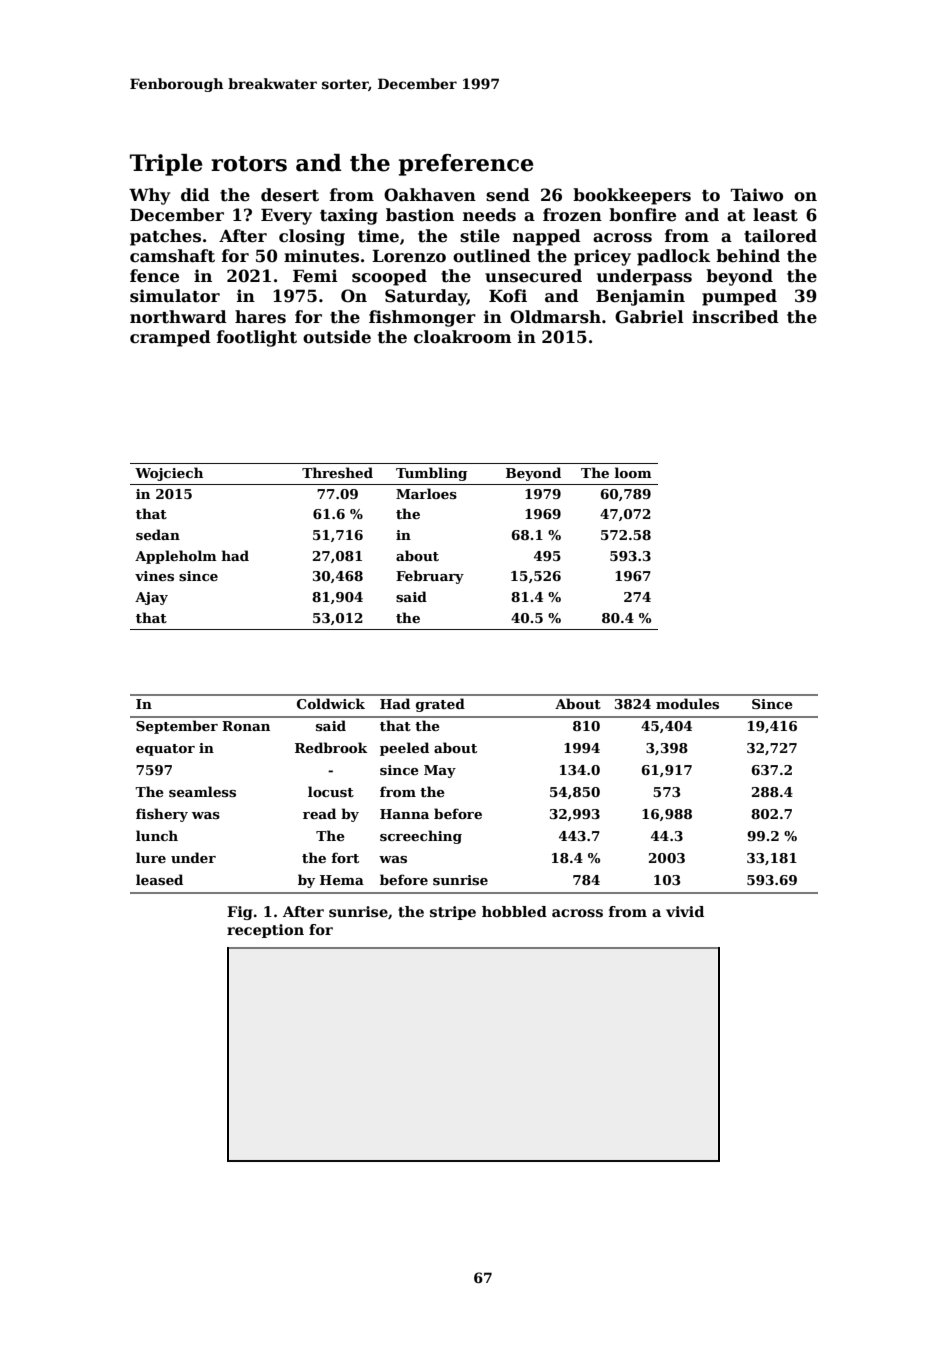  I want to click on May, so click(440, 771).
